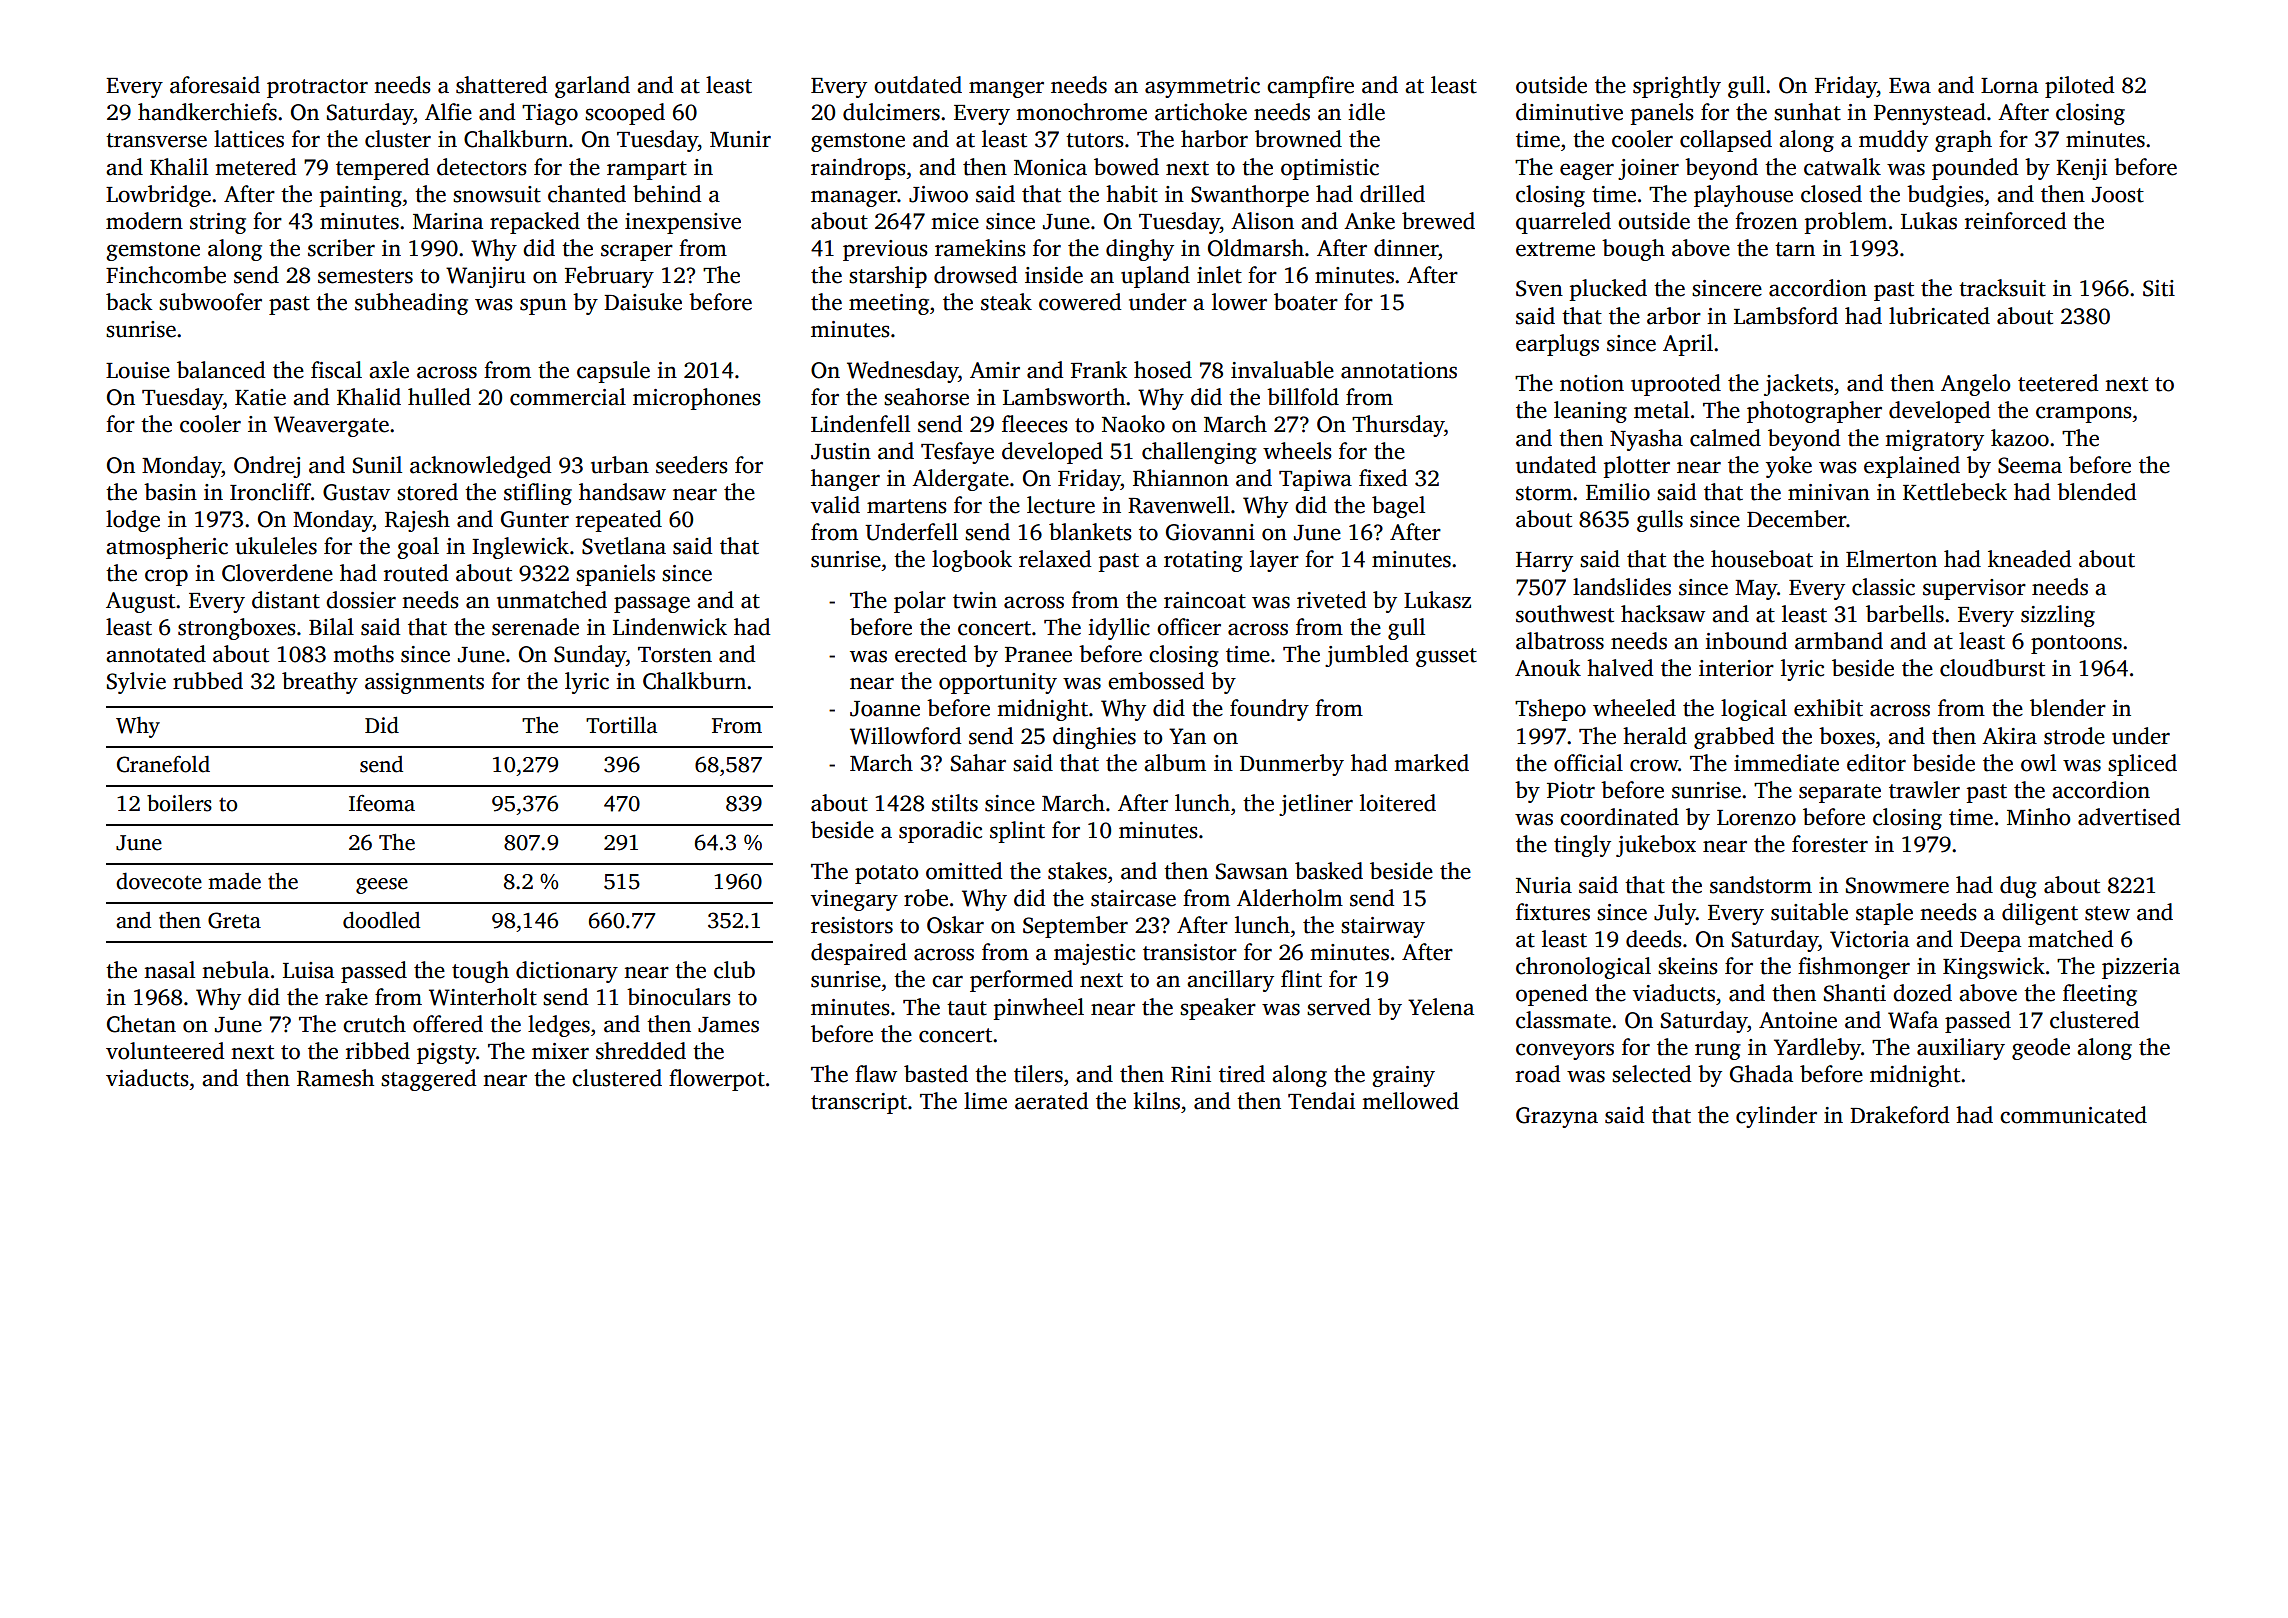 The image size is (2288, 1618). Describe the element at coordinates (859, 1103) in the screenshot. I see `transcript` at that location.
